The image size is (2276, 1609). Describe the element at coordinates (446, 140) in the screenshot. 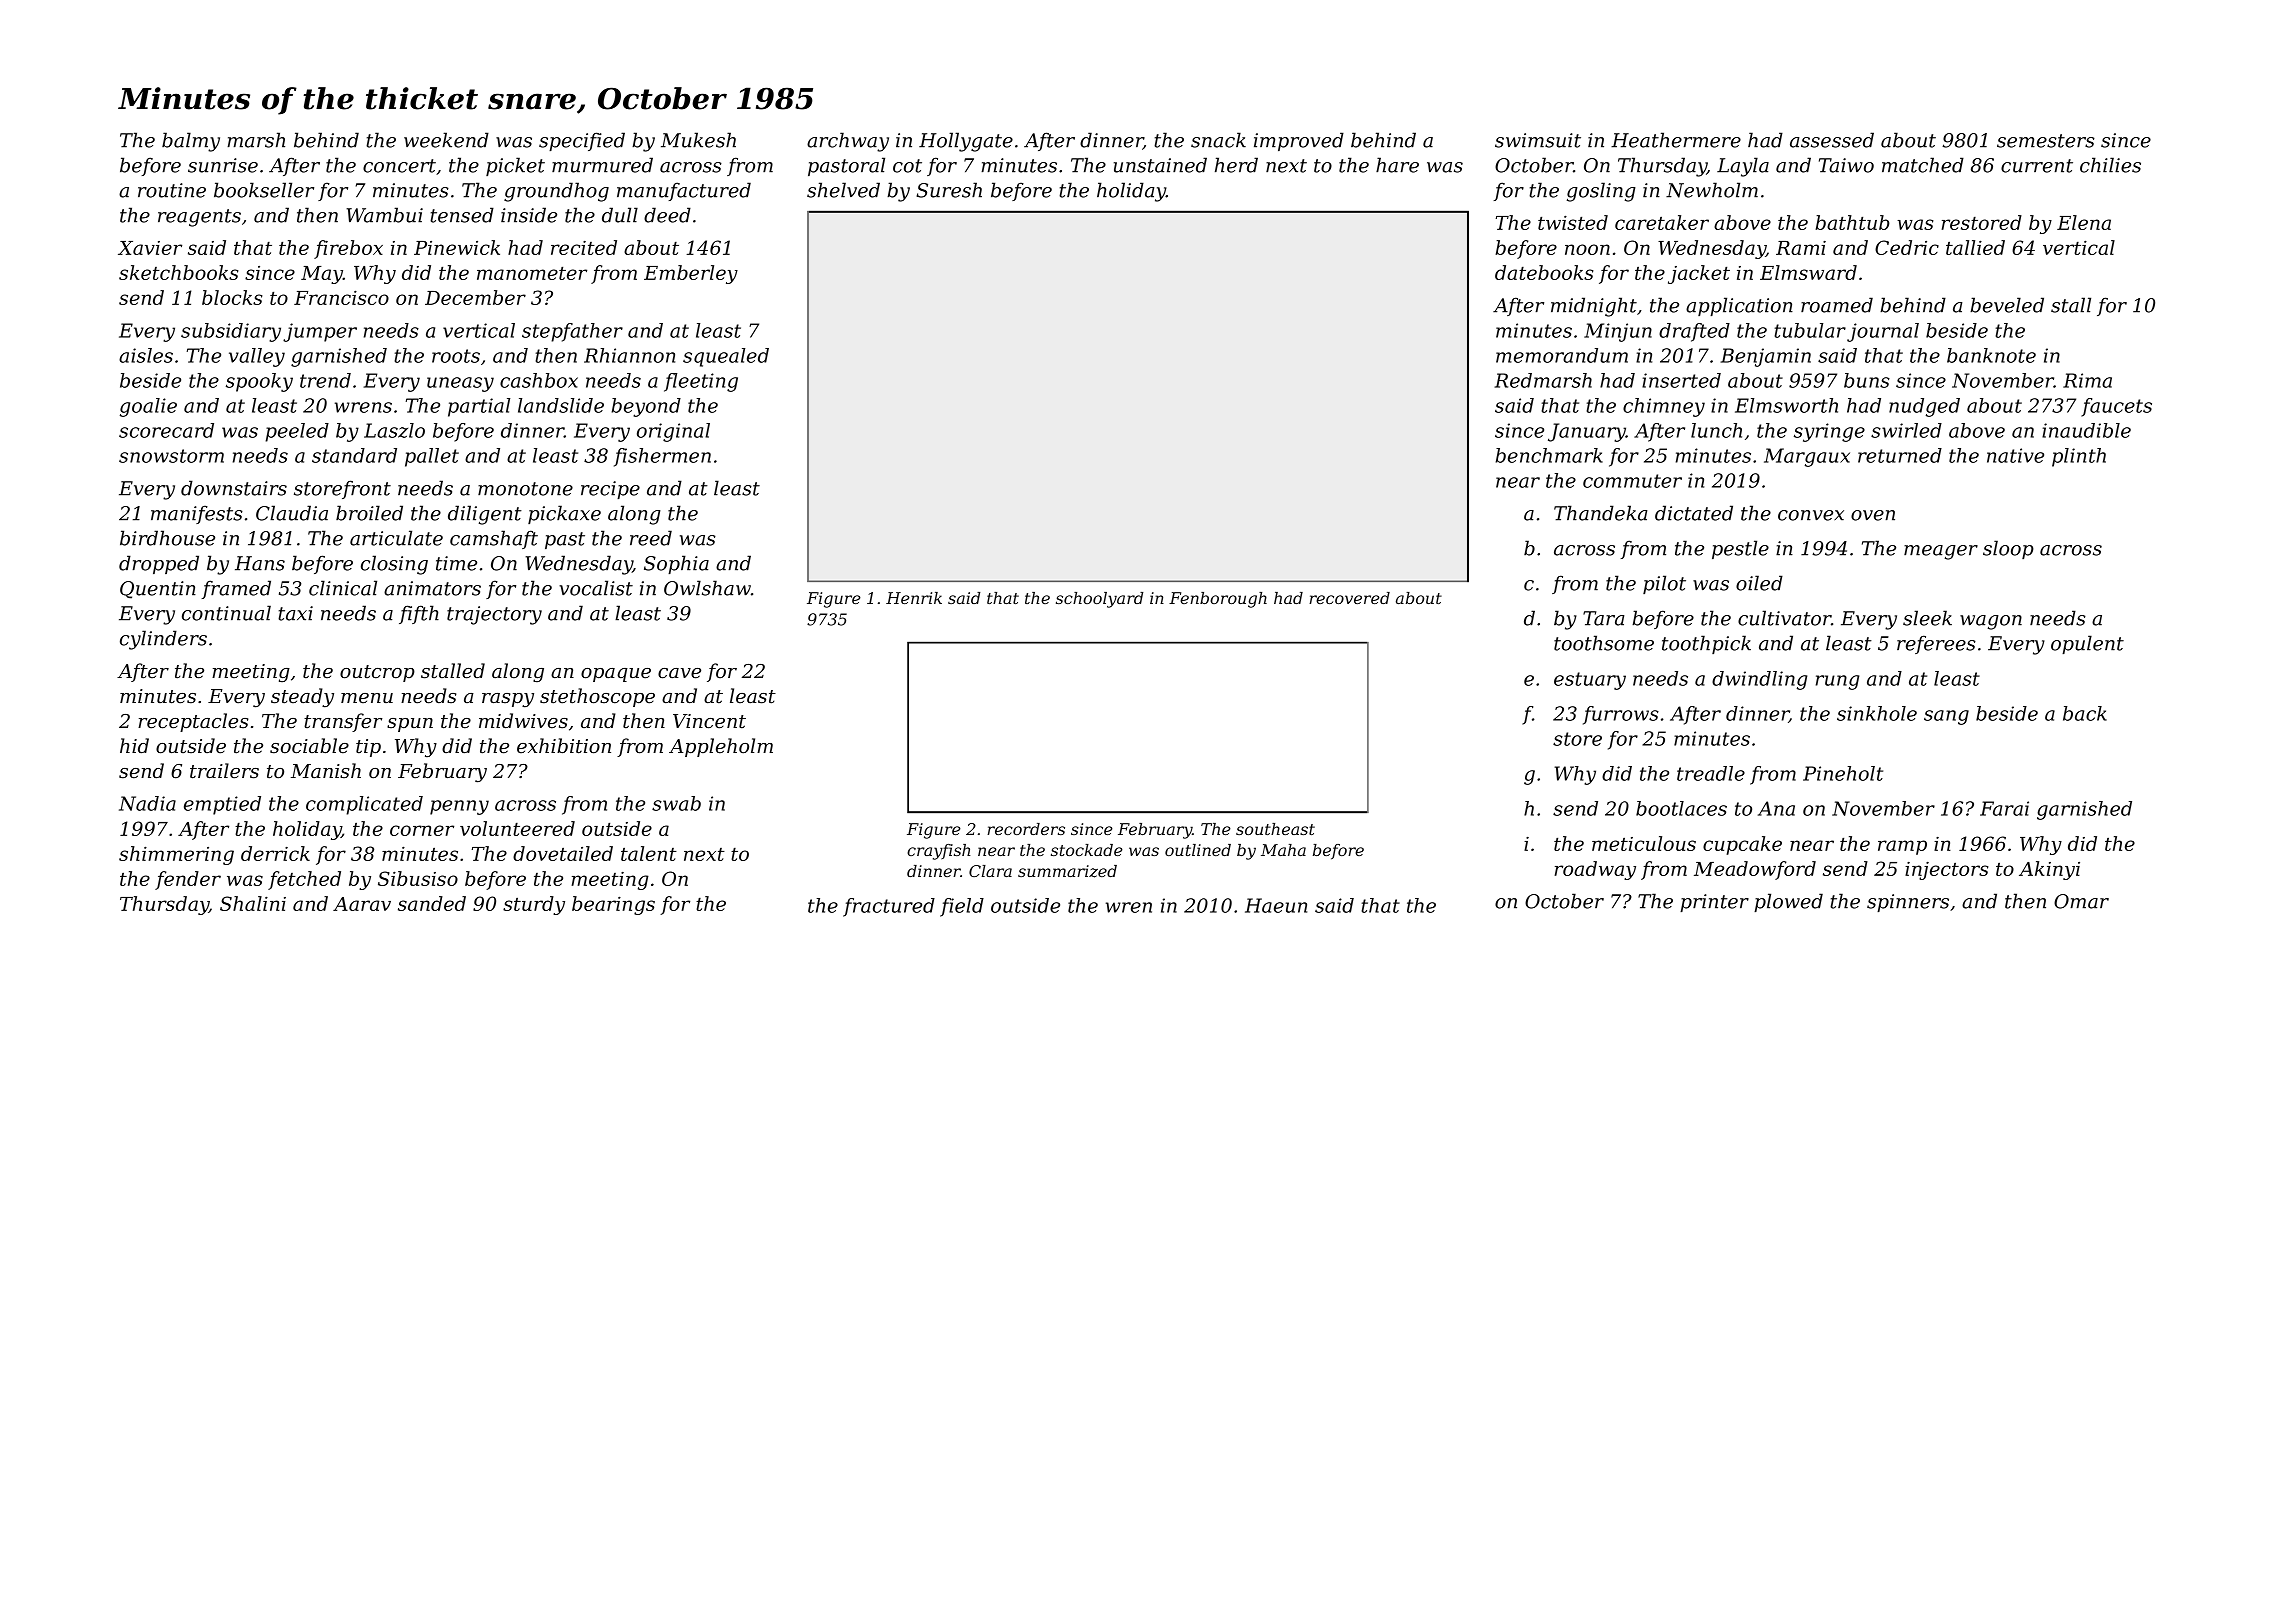

I see `weekend` at that location.
